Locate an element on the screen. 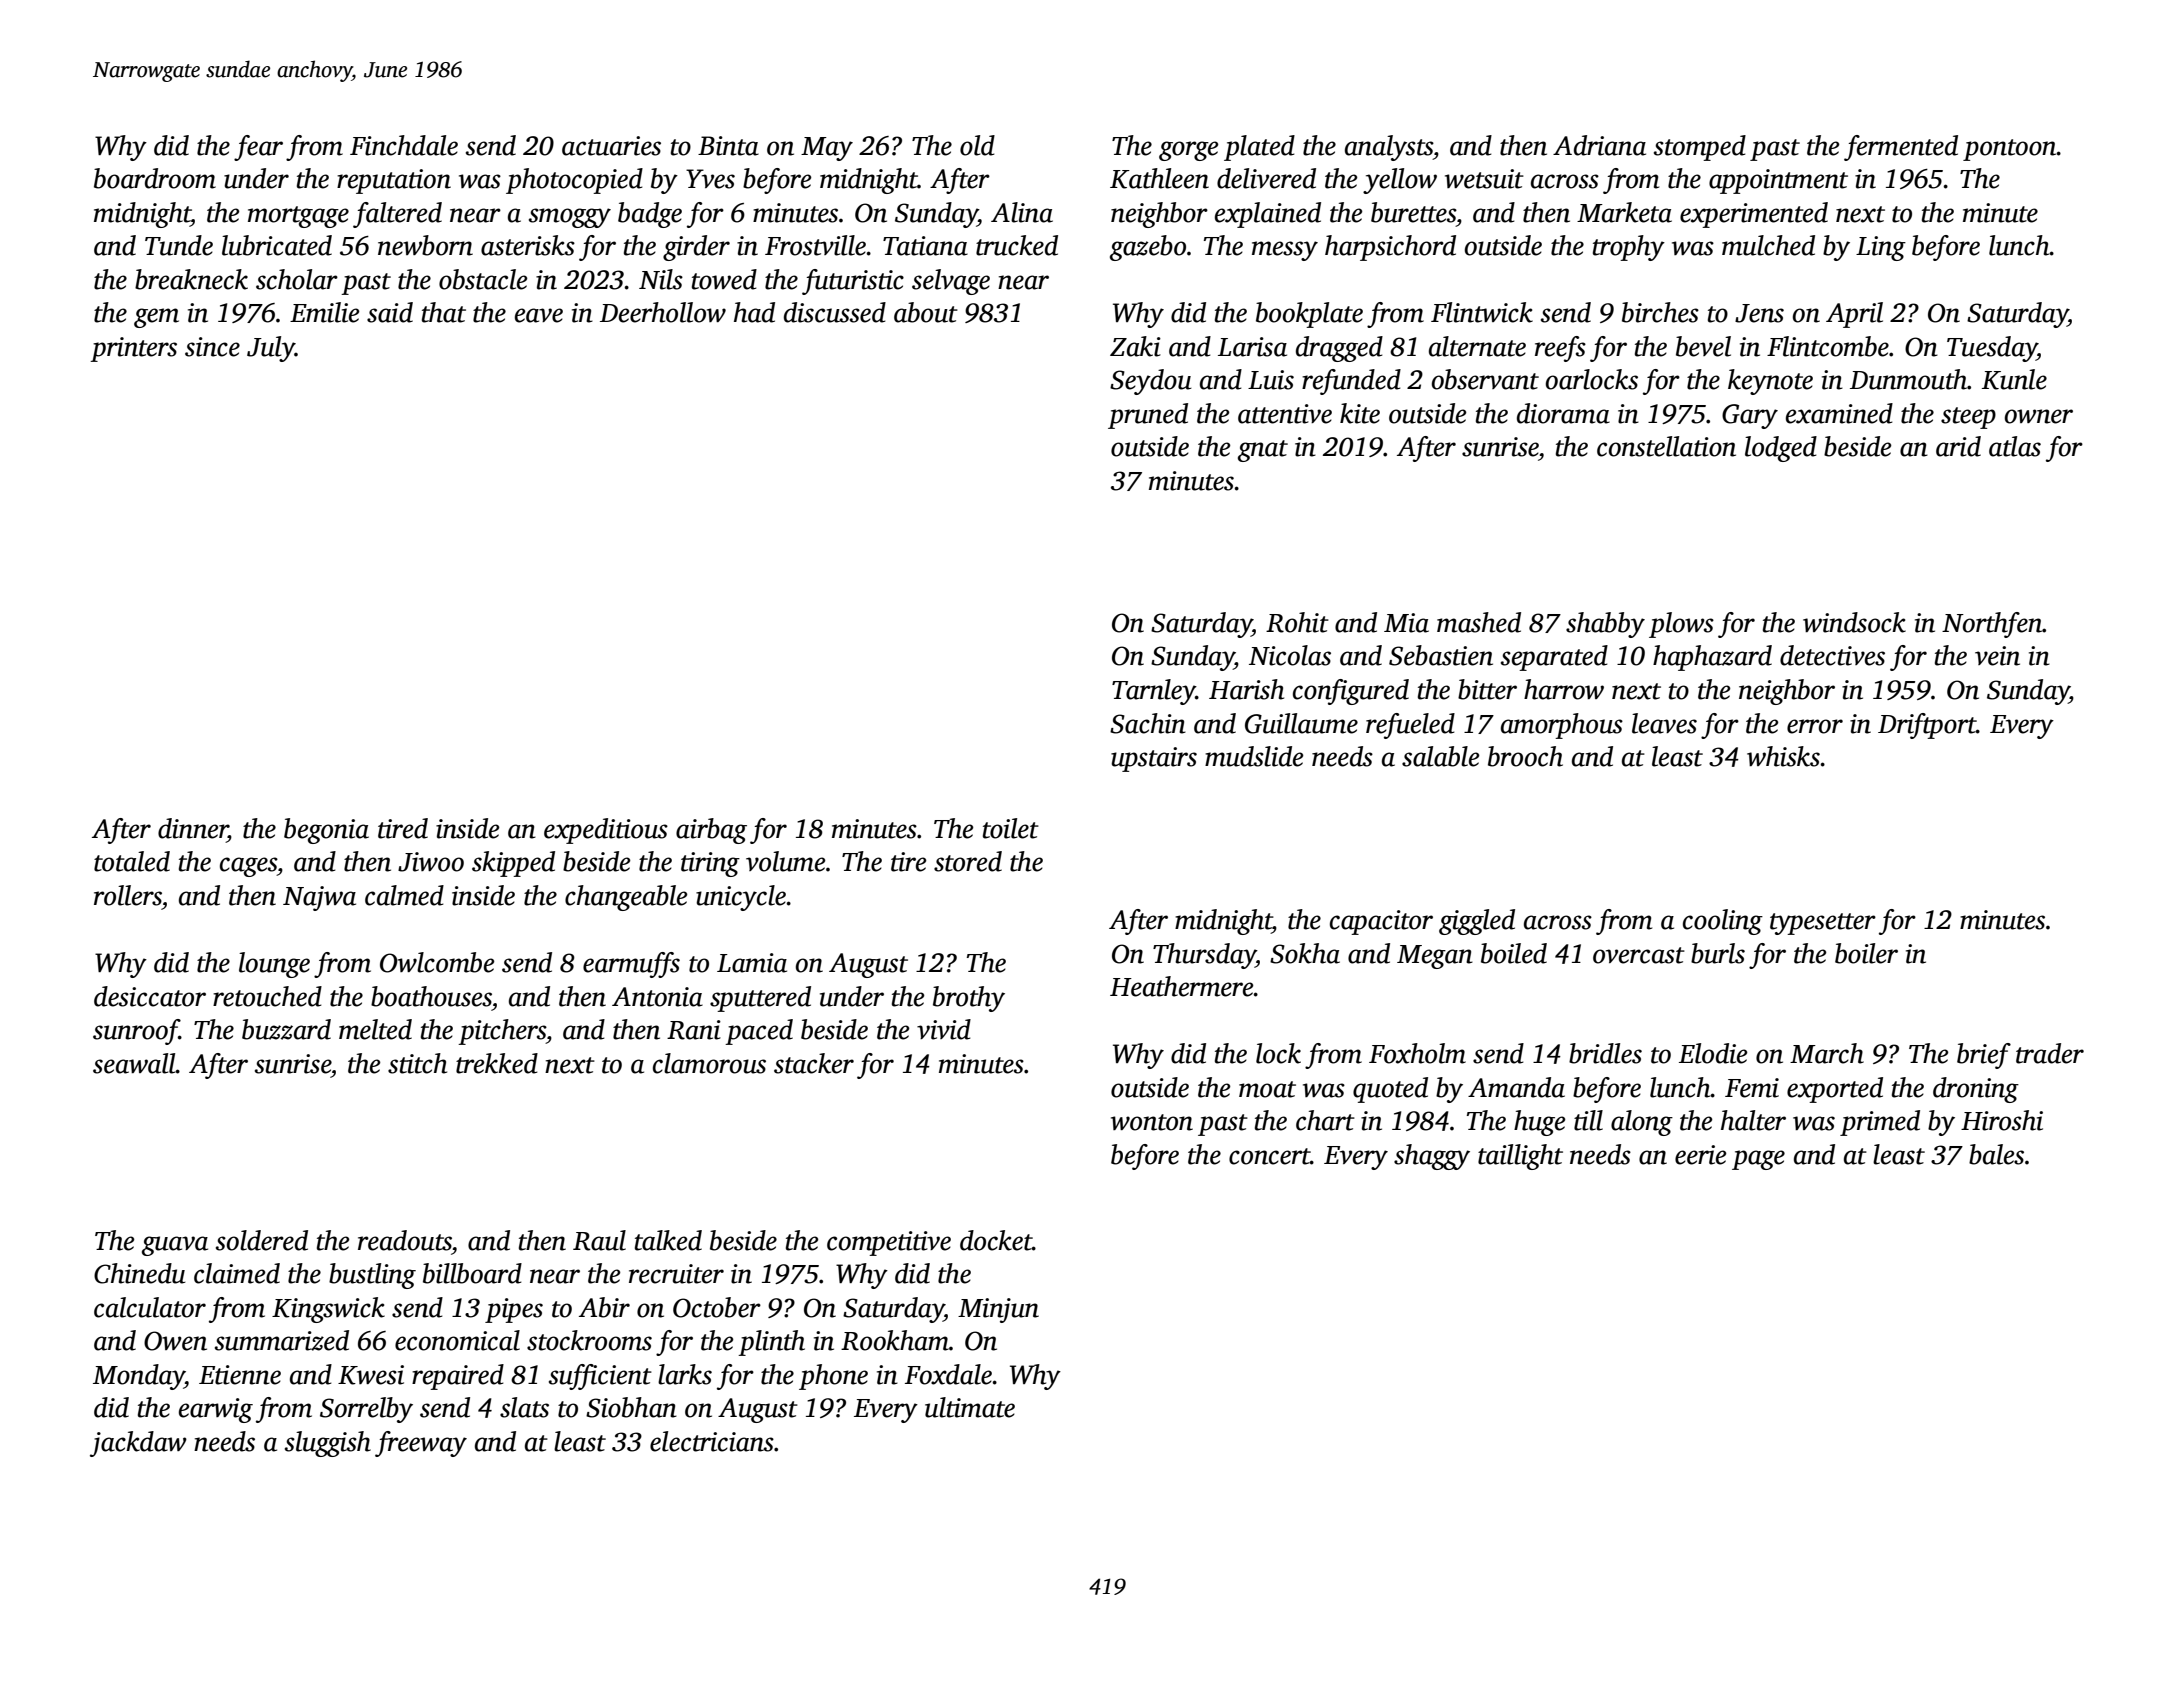  Najwa is located at coordinates (319, 898).
